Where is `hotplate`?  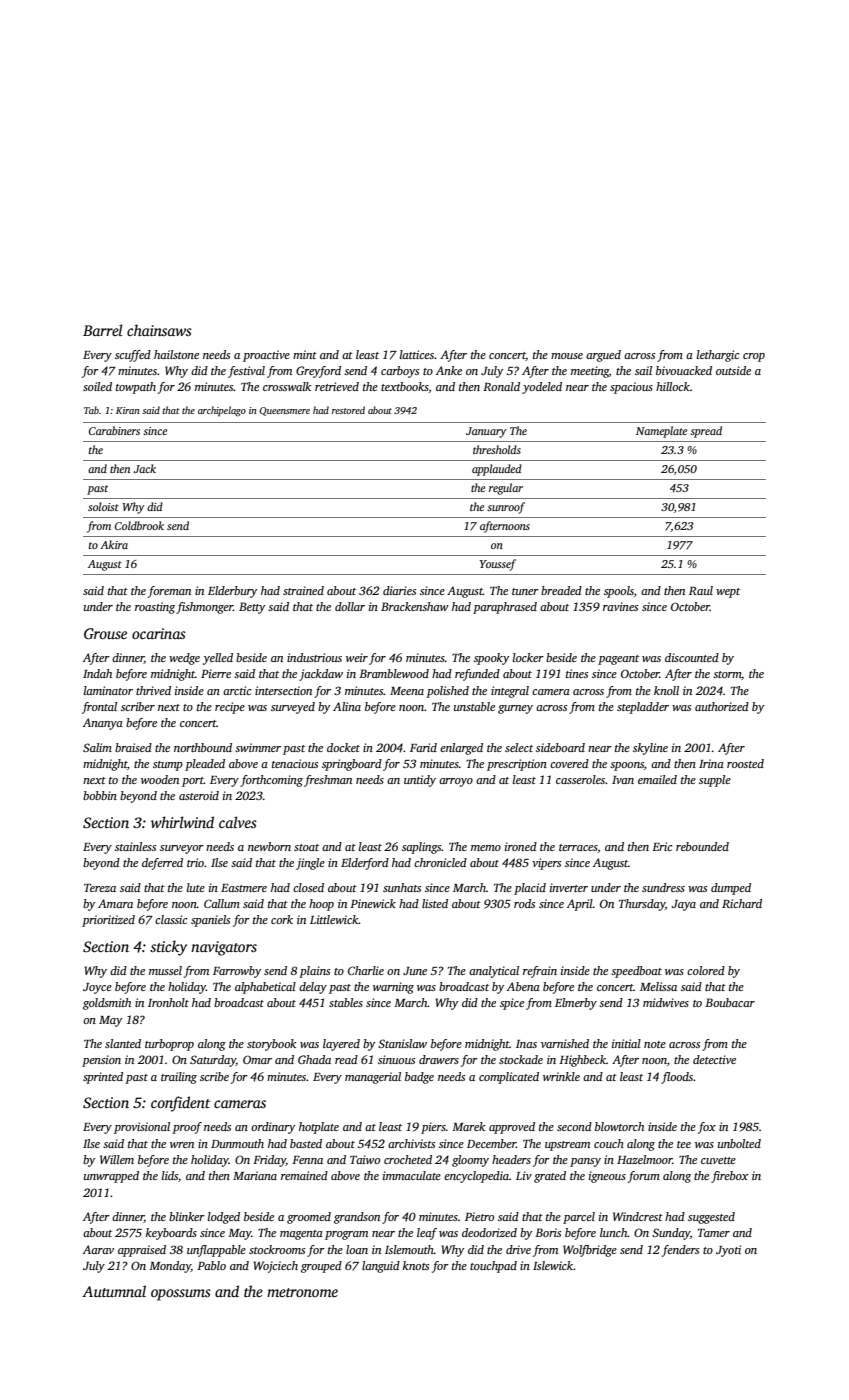
hotplate is located at coordinates (319, 1128).
